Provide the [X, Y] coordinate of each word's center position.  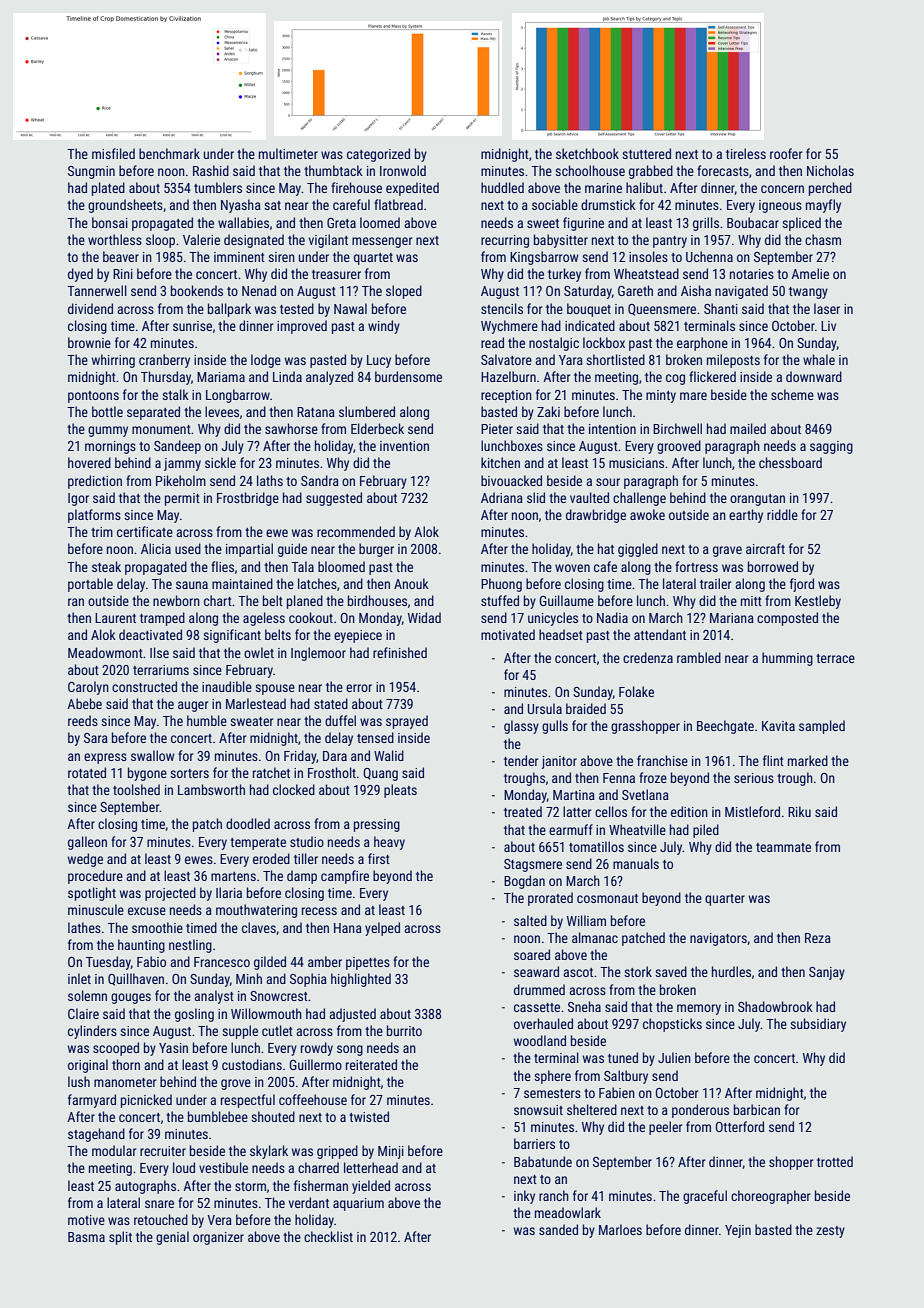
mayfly [823, 206]
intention [612, 429]
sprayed [407, 722]
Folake [636, 691]
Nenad [259, 290]
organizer [218, 1238]
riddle [782, 514]
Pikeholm [181, 480]
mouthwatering [256, 911]
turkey [564, 275]
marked [808, 760]
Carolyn [88, 688]
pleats [400, 791]
